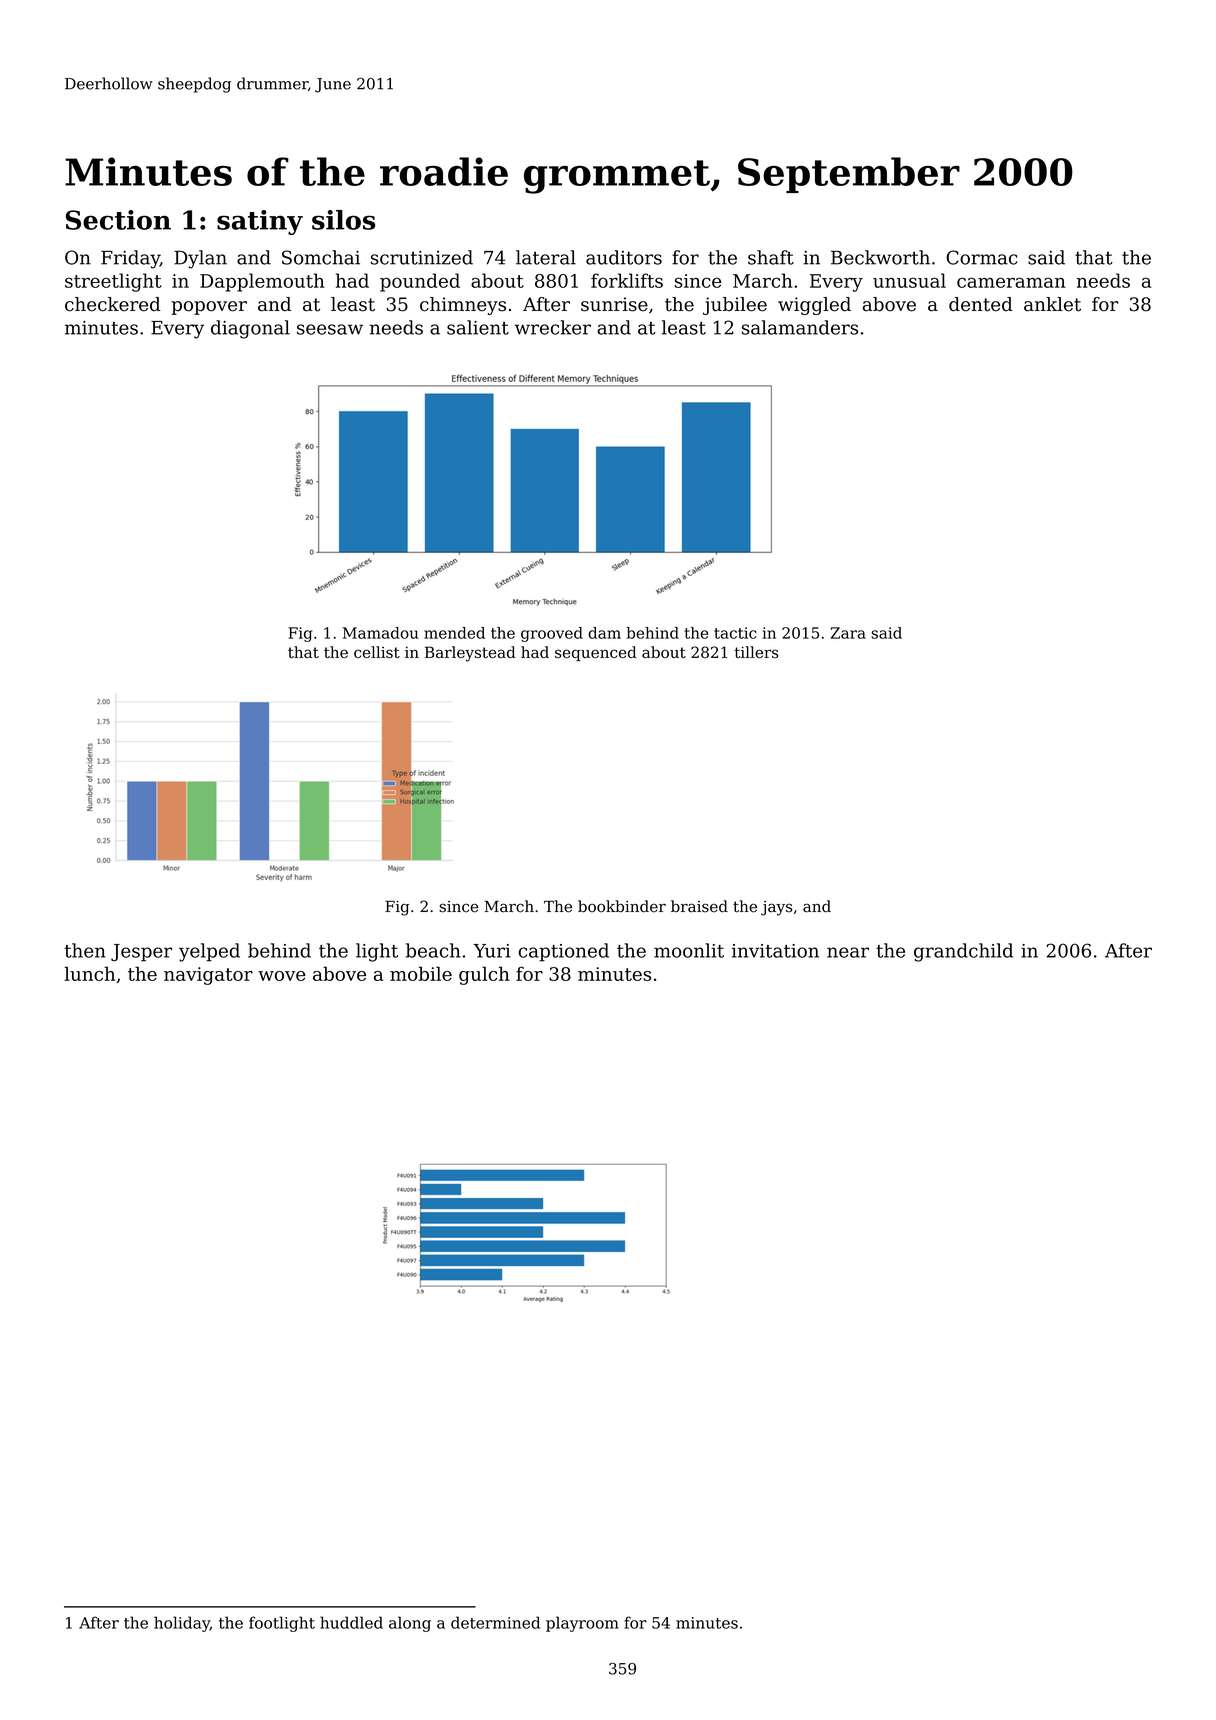  Describe the element at coordinates (963, 952) in the screenshot. I see `grandchild` at that location.
